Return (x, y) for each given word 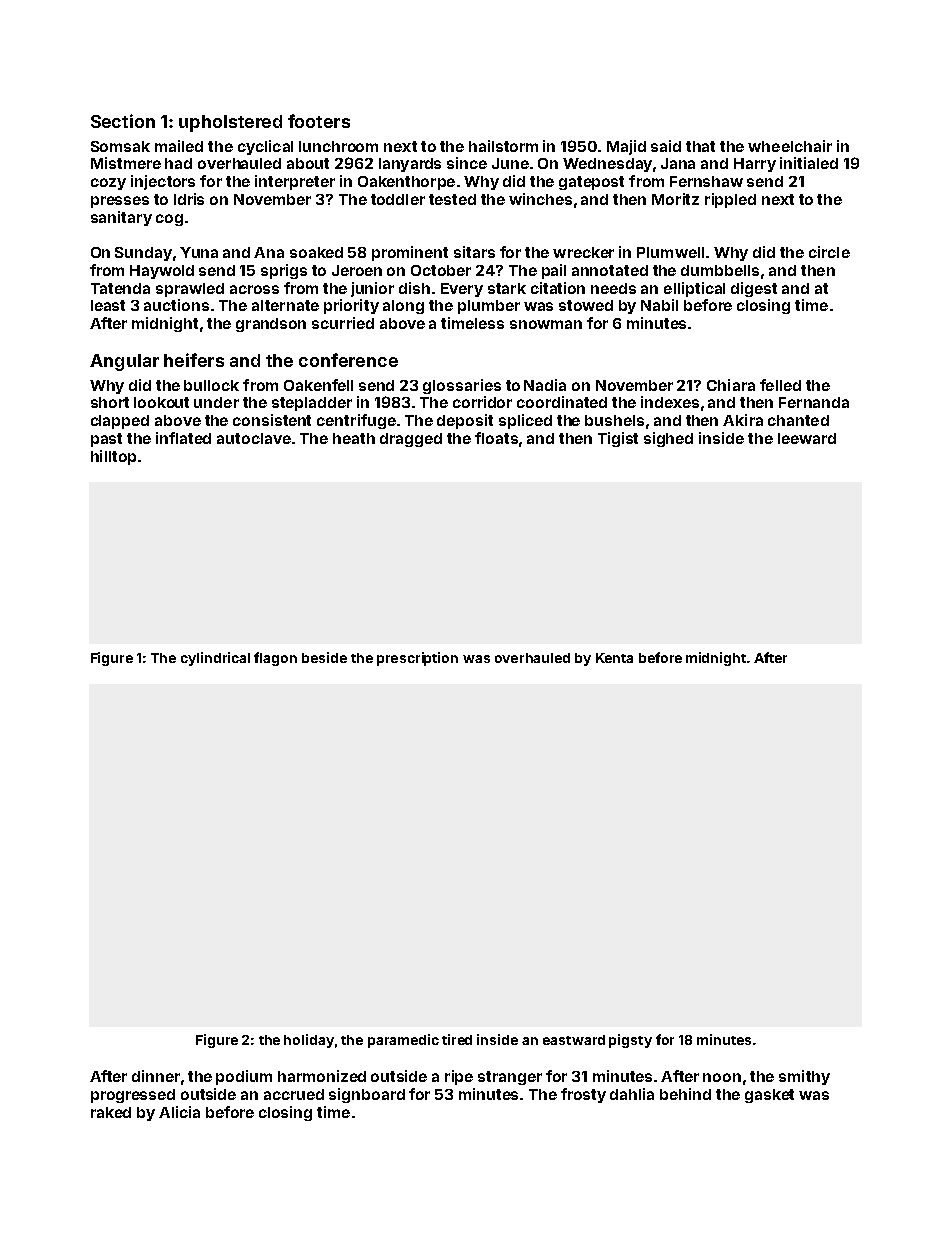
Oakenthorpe (406, 183)
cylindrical (215, 659)
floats (496, 438)
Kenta (614, 658)
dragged (411, 440)
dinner (156, 1076)
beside (324, 657)
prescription (417, 659)
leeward (807, 438)
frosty (583, 1095)
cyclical (265, 147)
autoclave (254, 438)
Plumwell (670, 252)
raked (111, 1112)
